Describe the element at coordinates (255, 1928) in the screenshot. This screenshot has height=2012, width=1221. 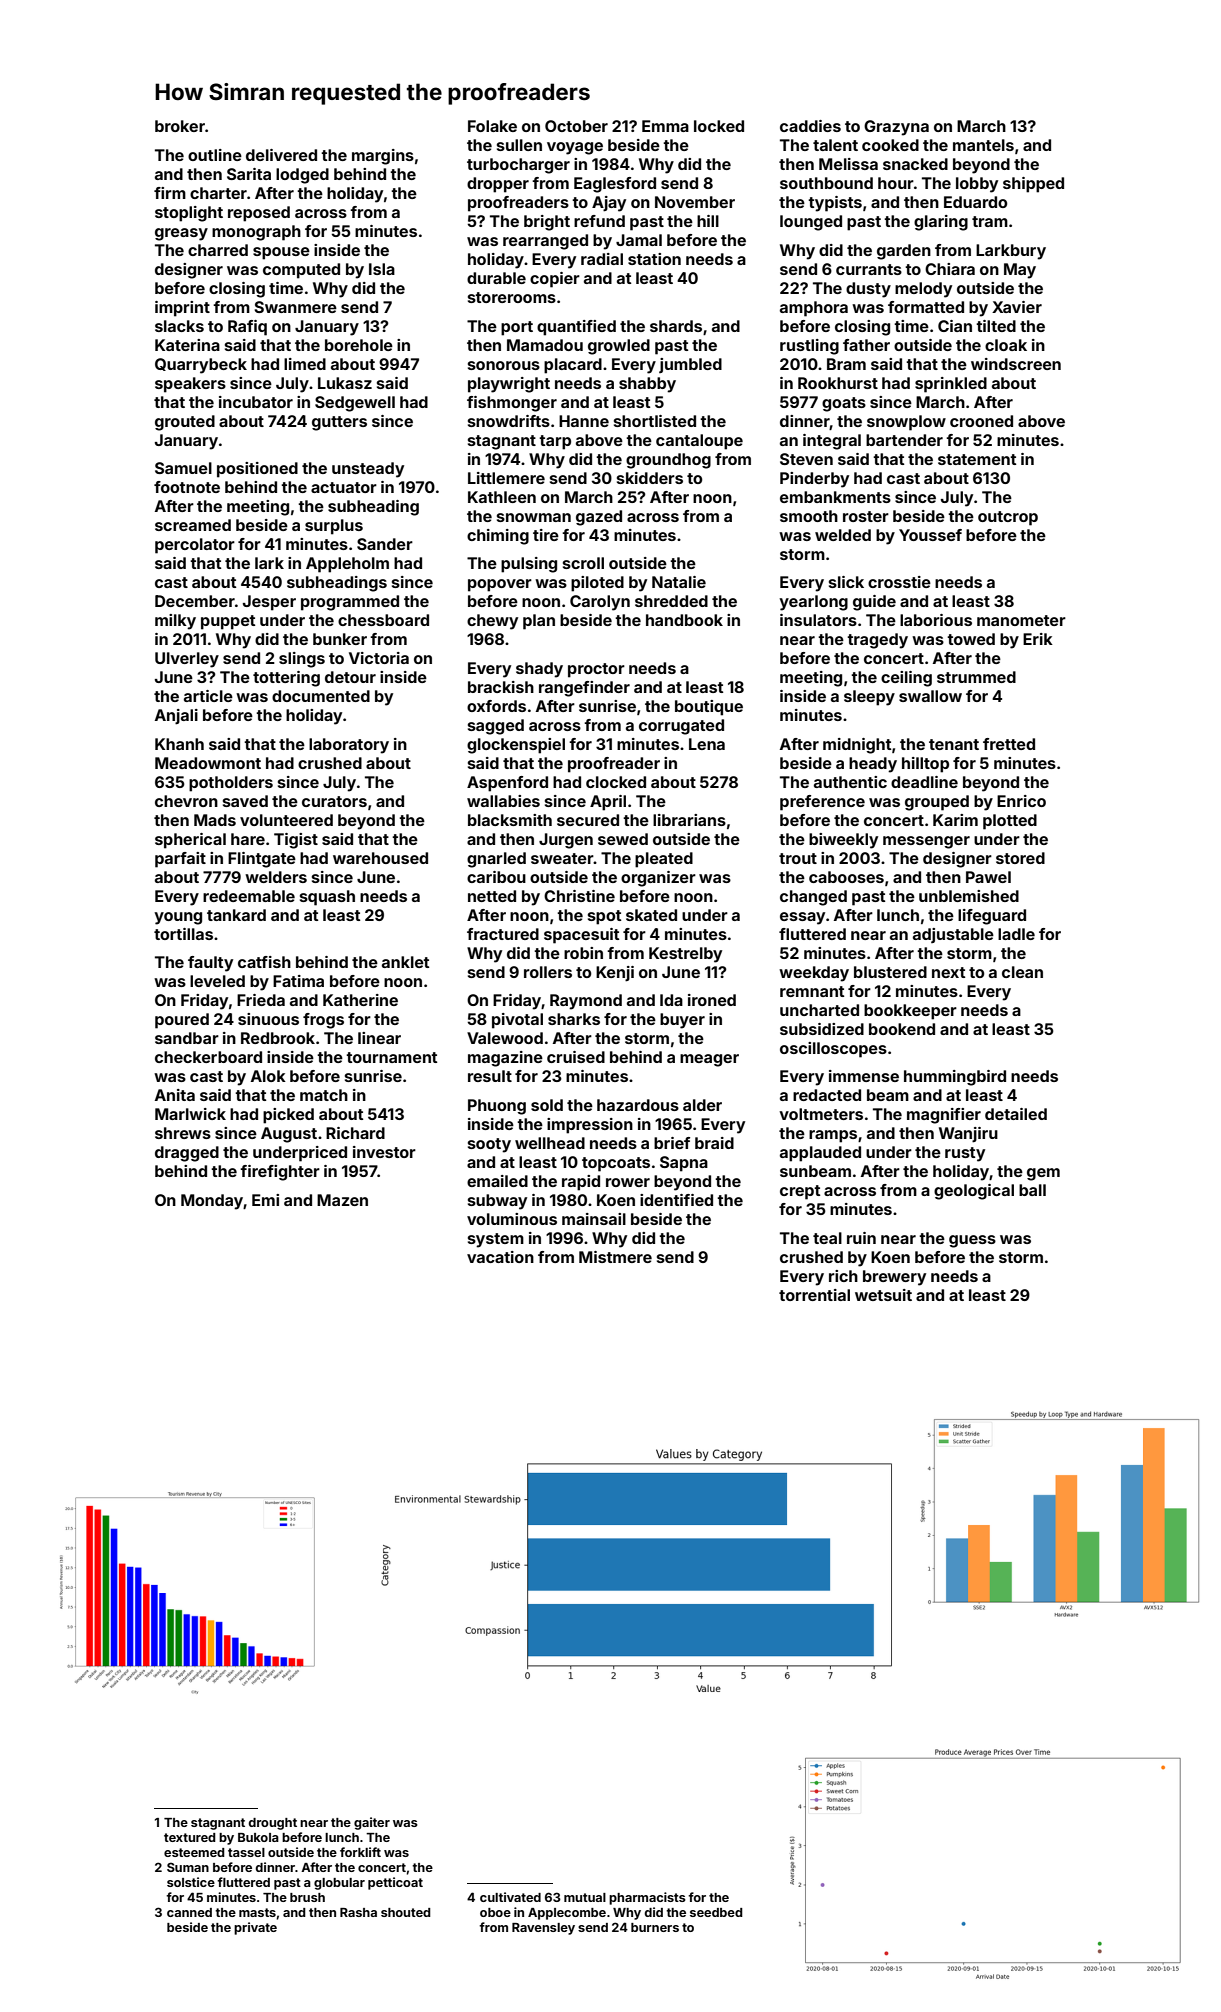
I see `private` at that location.
